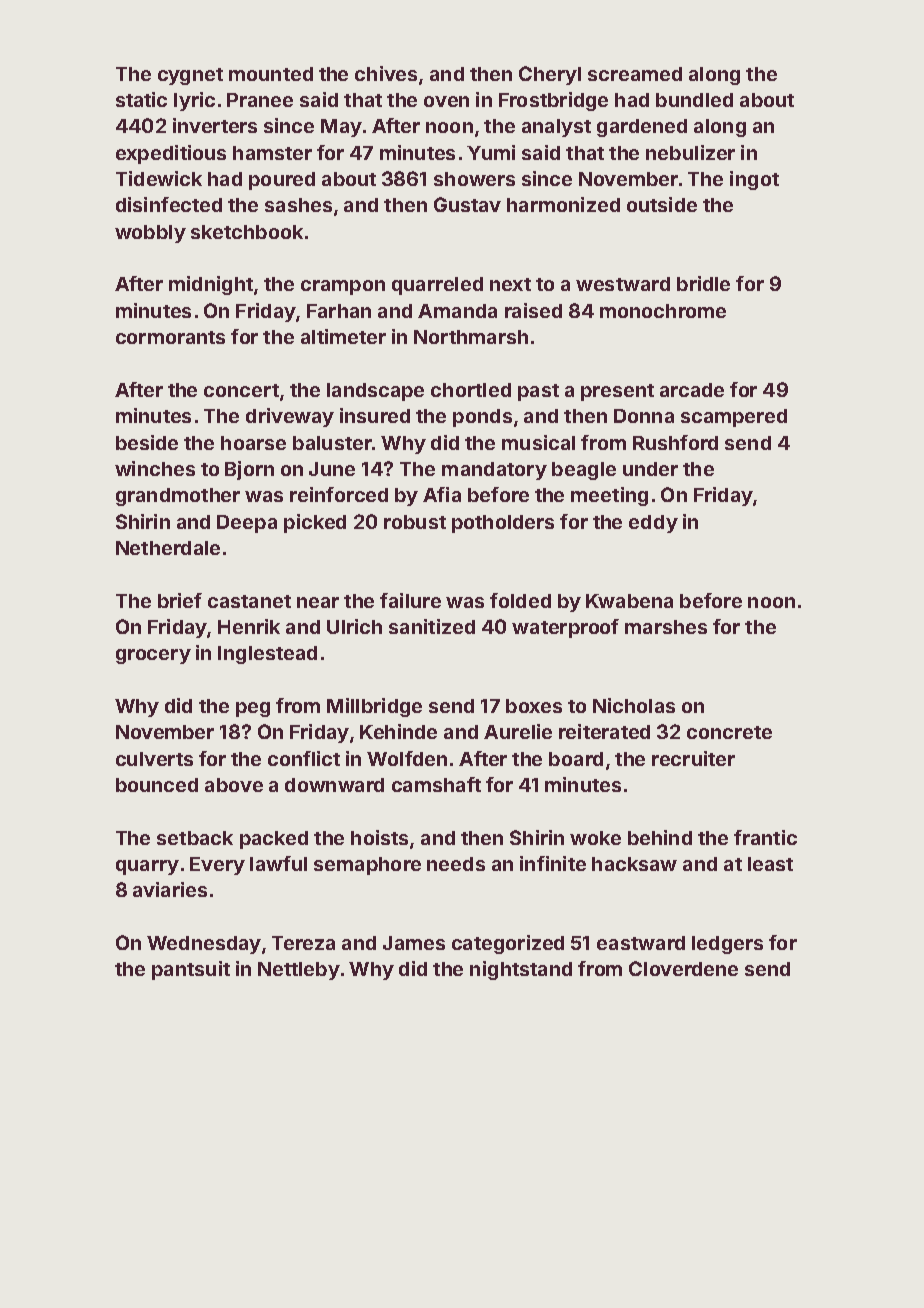 Image resolution: width=924 pixels, height=1308 pixels. What do you see at coordinates (260, 100) in the page?
I see `Pranee` at bounding box center [260, 100].
